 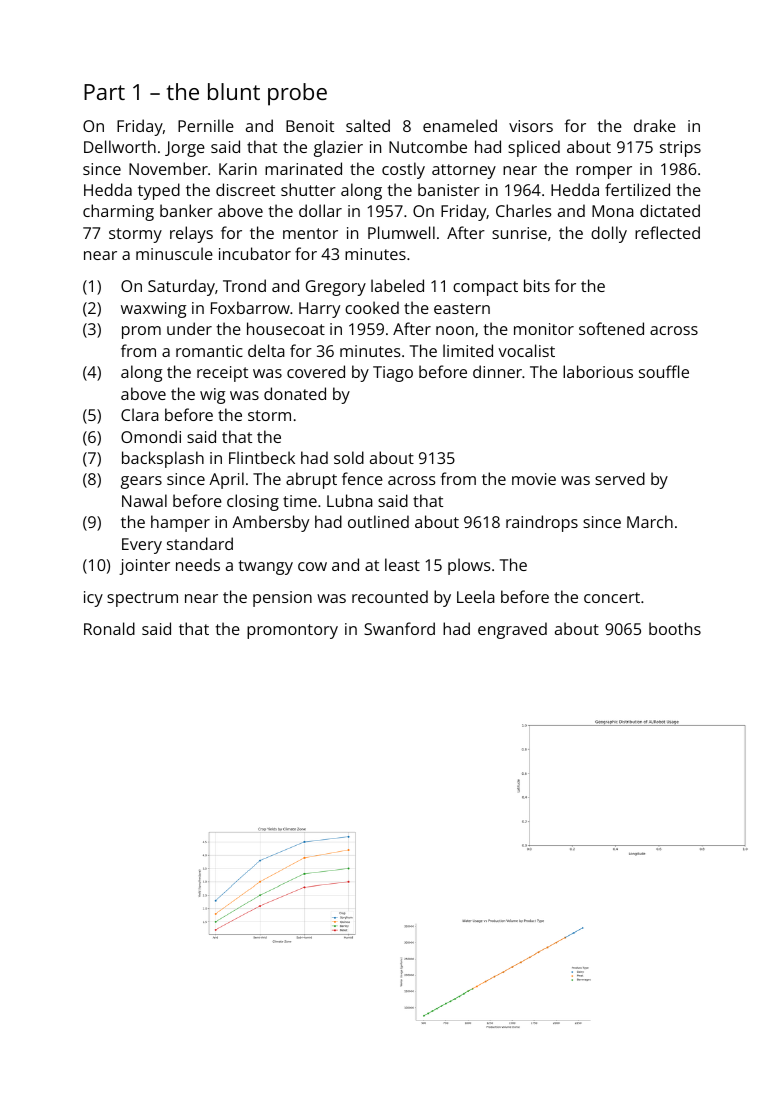 What do you see at coordinates (534, 479) in the page?
I see `movie` at bounding box center [534, 479].
